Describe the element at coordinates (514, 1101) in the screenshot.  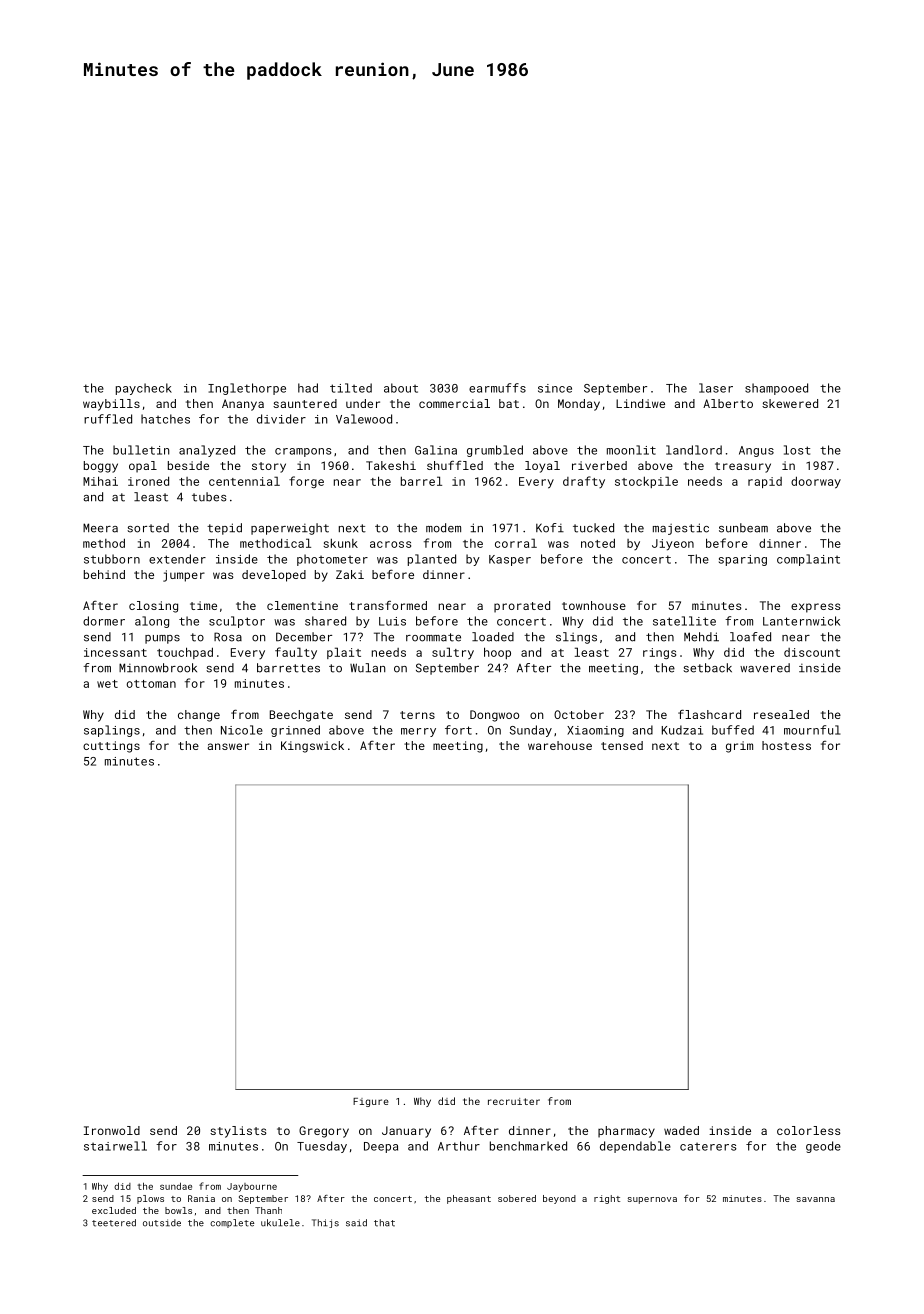
I see `recruiter` at that location.
